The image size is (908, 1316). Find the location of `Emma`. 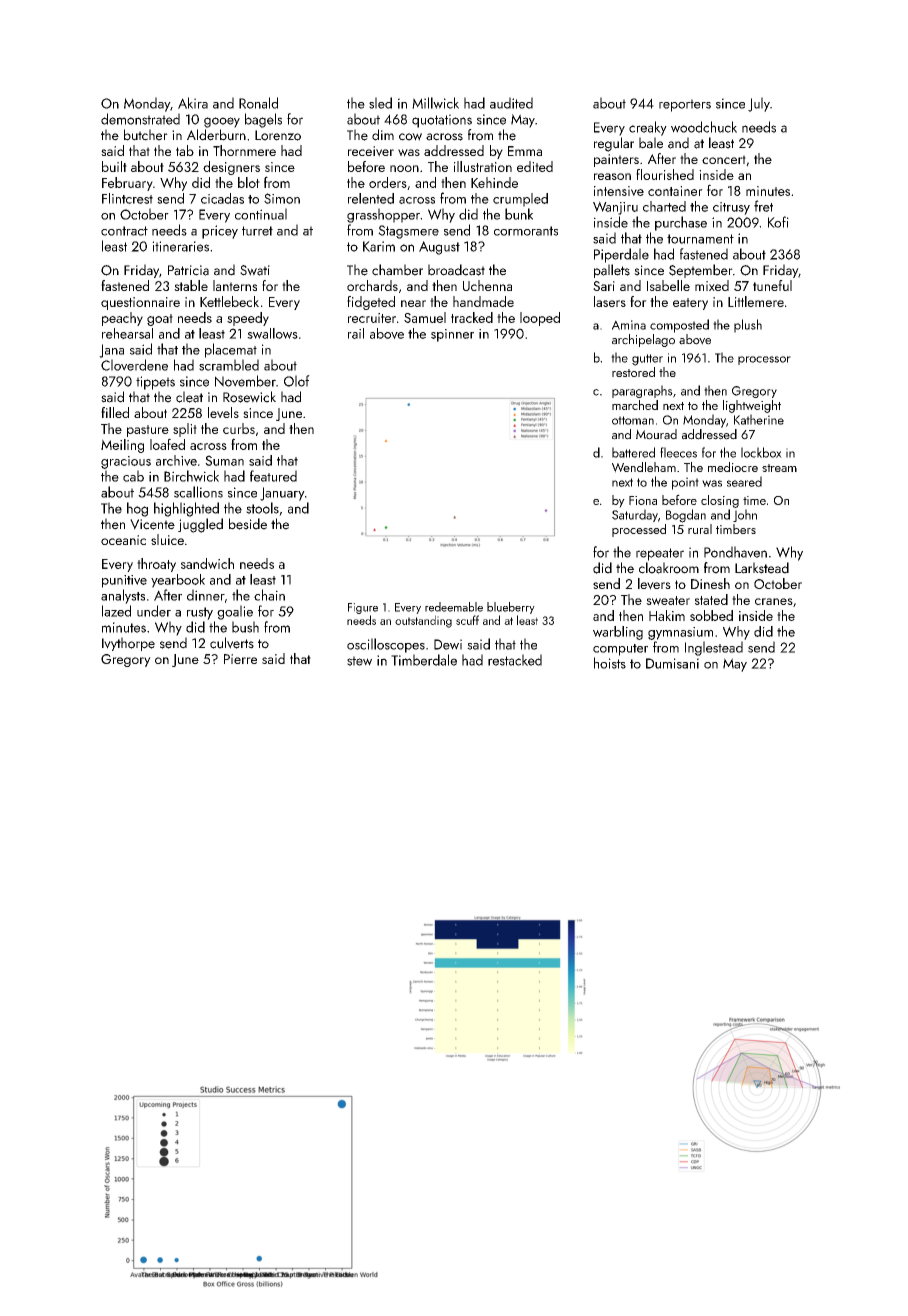

Emma is located at coordinates (525, 151).
